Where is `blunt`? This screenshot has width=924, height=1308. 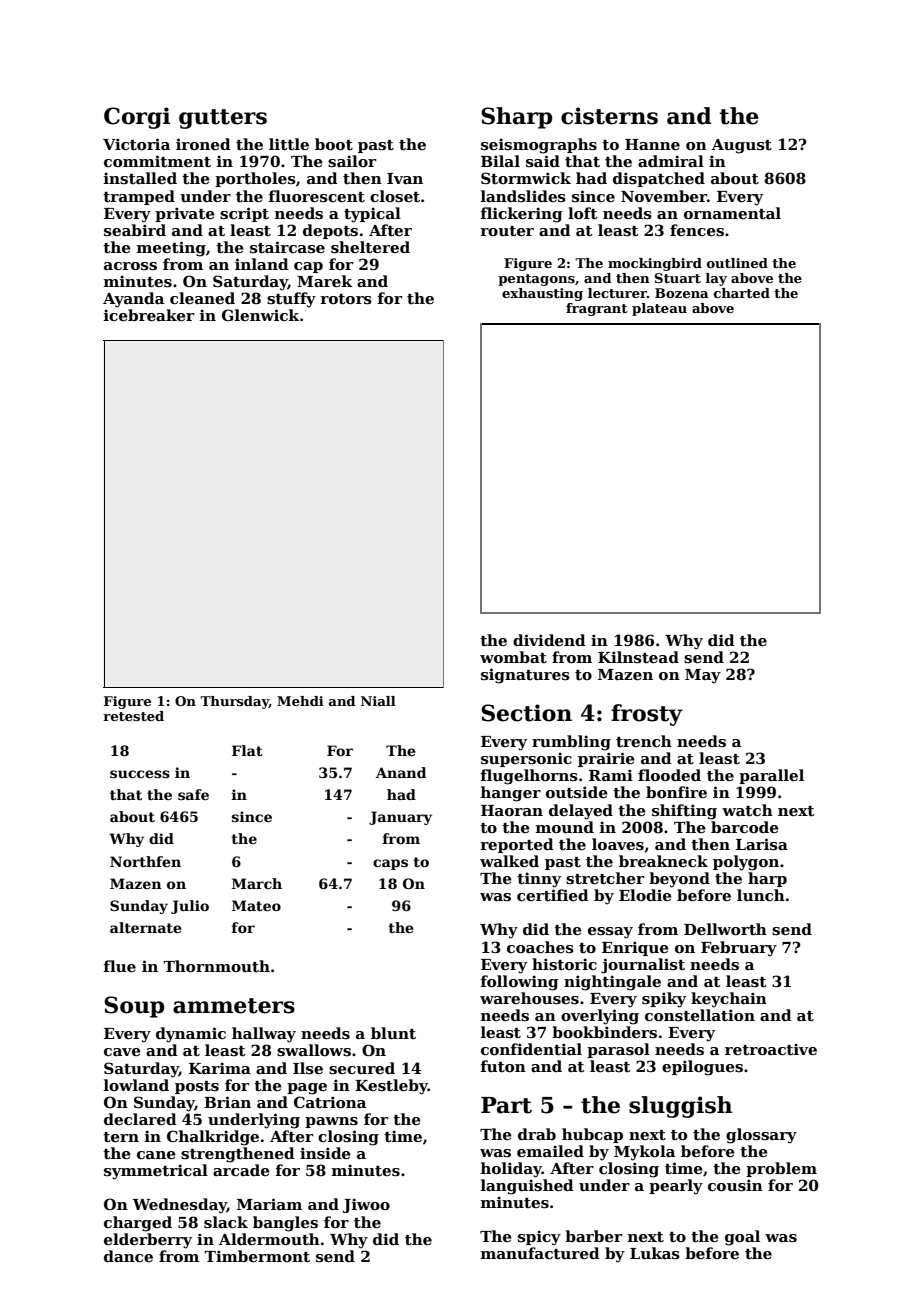
blunt is located at coordinates (393, 1033).
